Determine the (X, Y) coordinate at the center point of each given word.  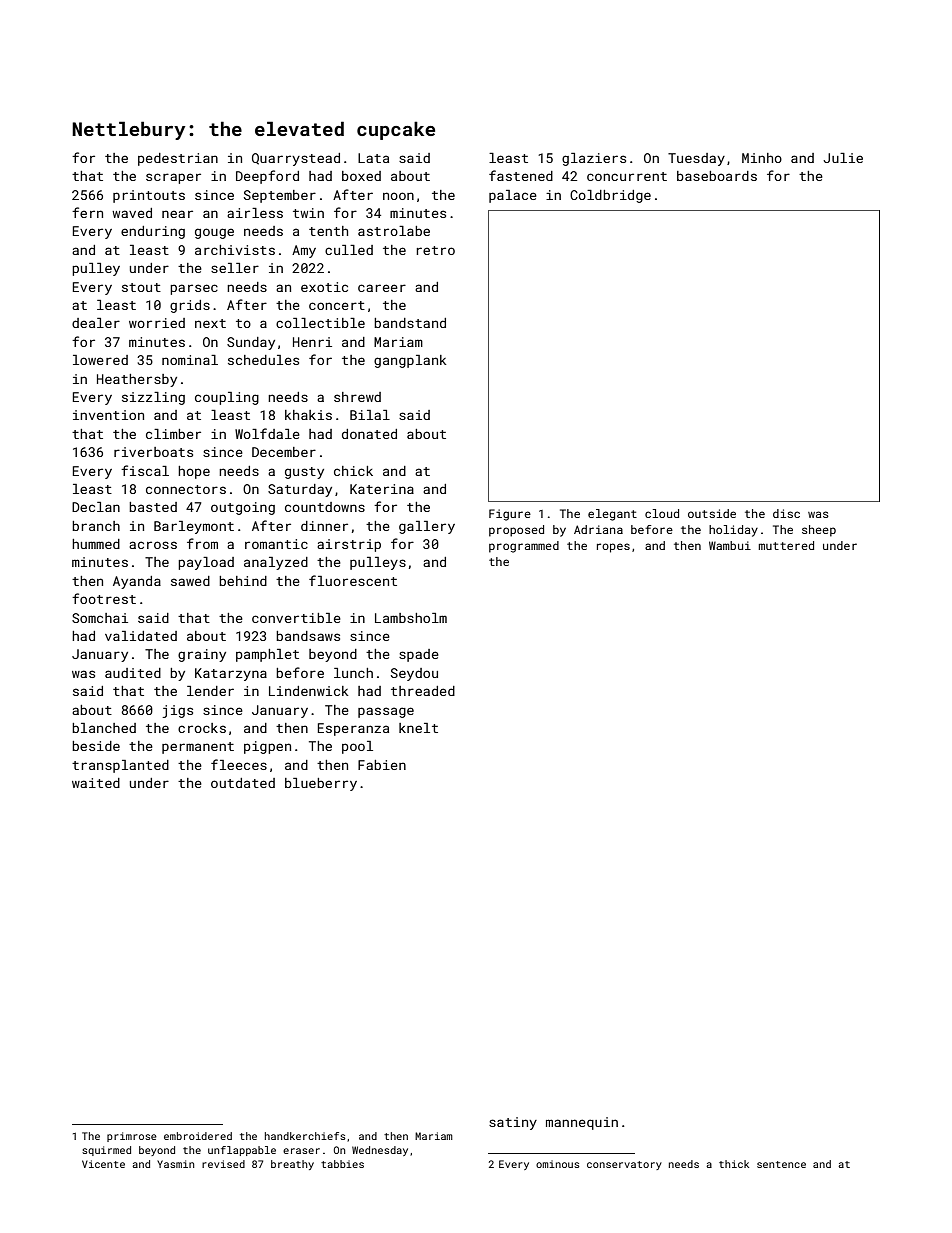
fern (87, 212)
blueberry (321, 784)
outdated (243, 783)
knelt (418, 728)
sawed (190, 581)
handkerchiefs (305, 1136)
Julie (843, 158)
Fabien (382, 765)
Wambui (730, 545)
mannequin (582, 1123)
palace (513, 196)
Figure (510, 515)
